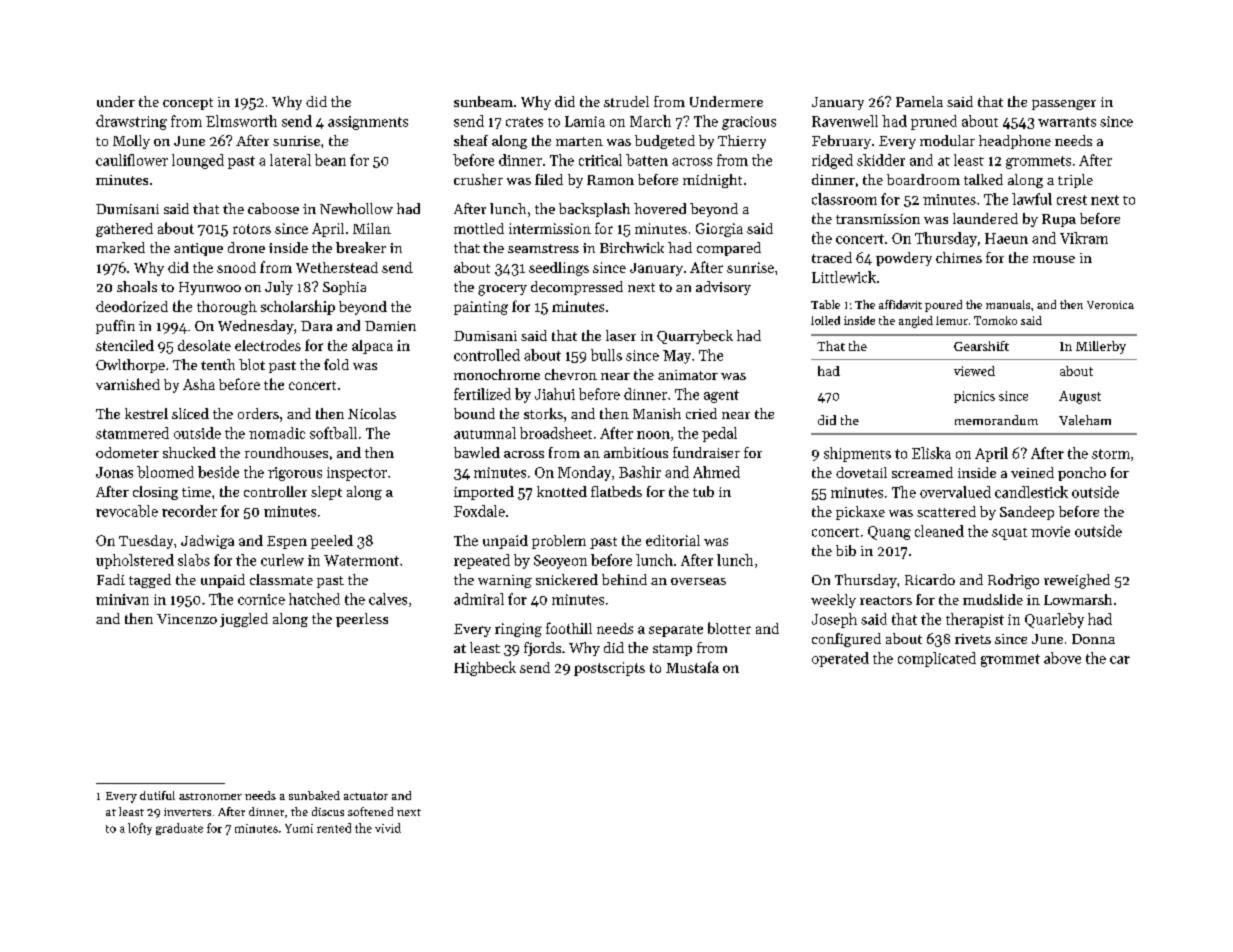 Image resolution: width=1233 pixels, height=952 pixels. What do you see at coordinates (1013, 581) in the image?
I see `Rodrigo` at bounding box center [1013, 581].
